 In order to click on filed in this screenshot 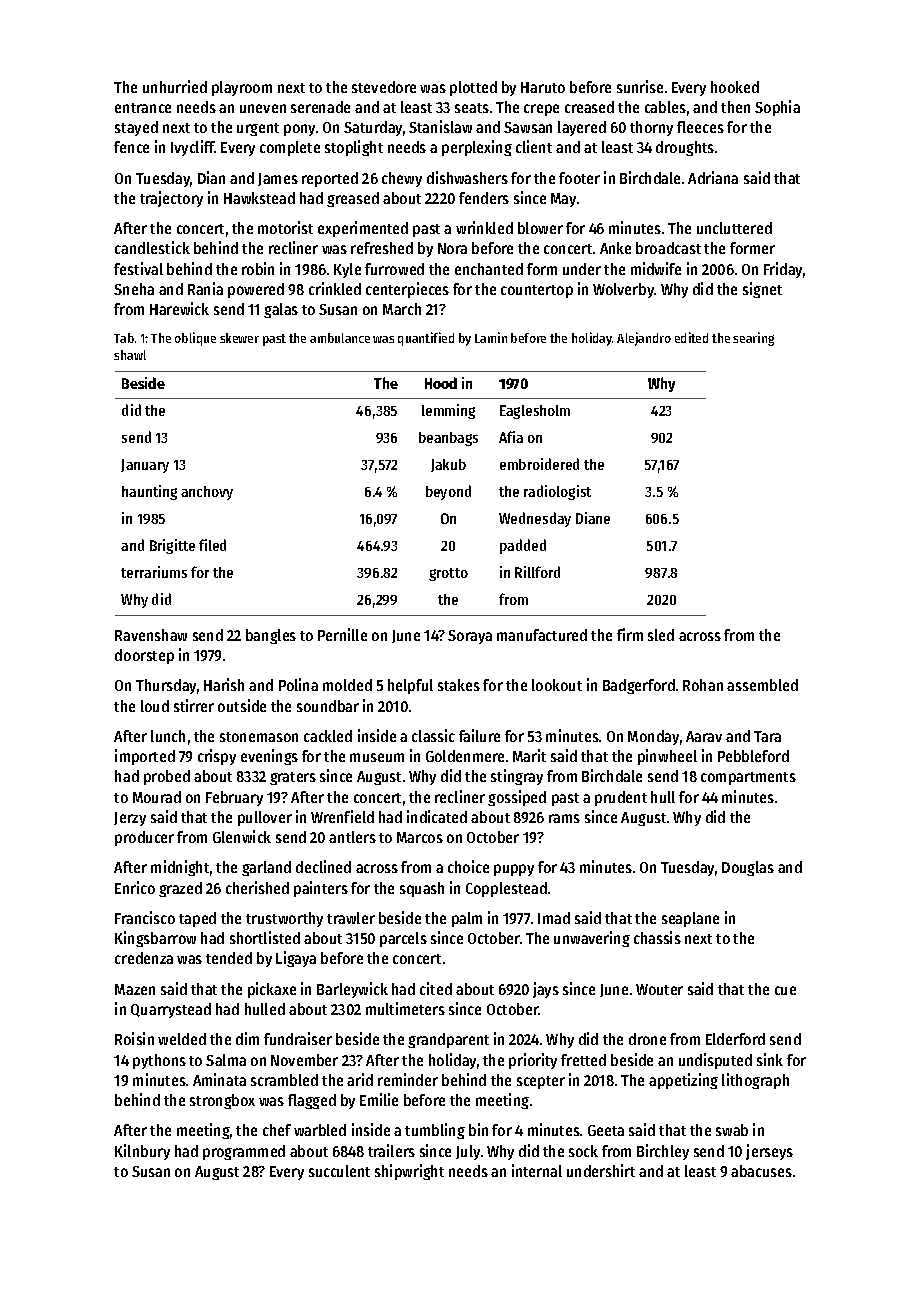, I will do `click(212, 545)`.
